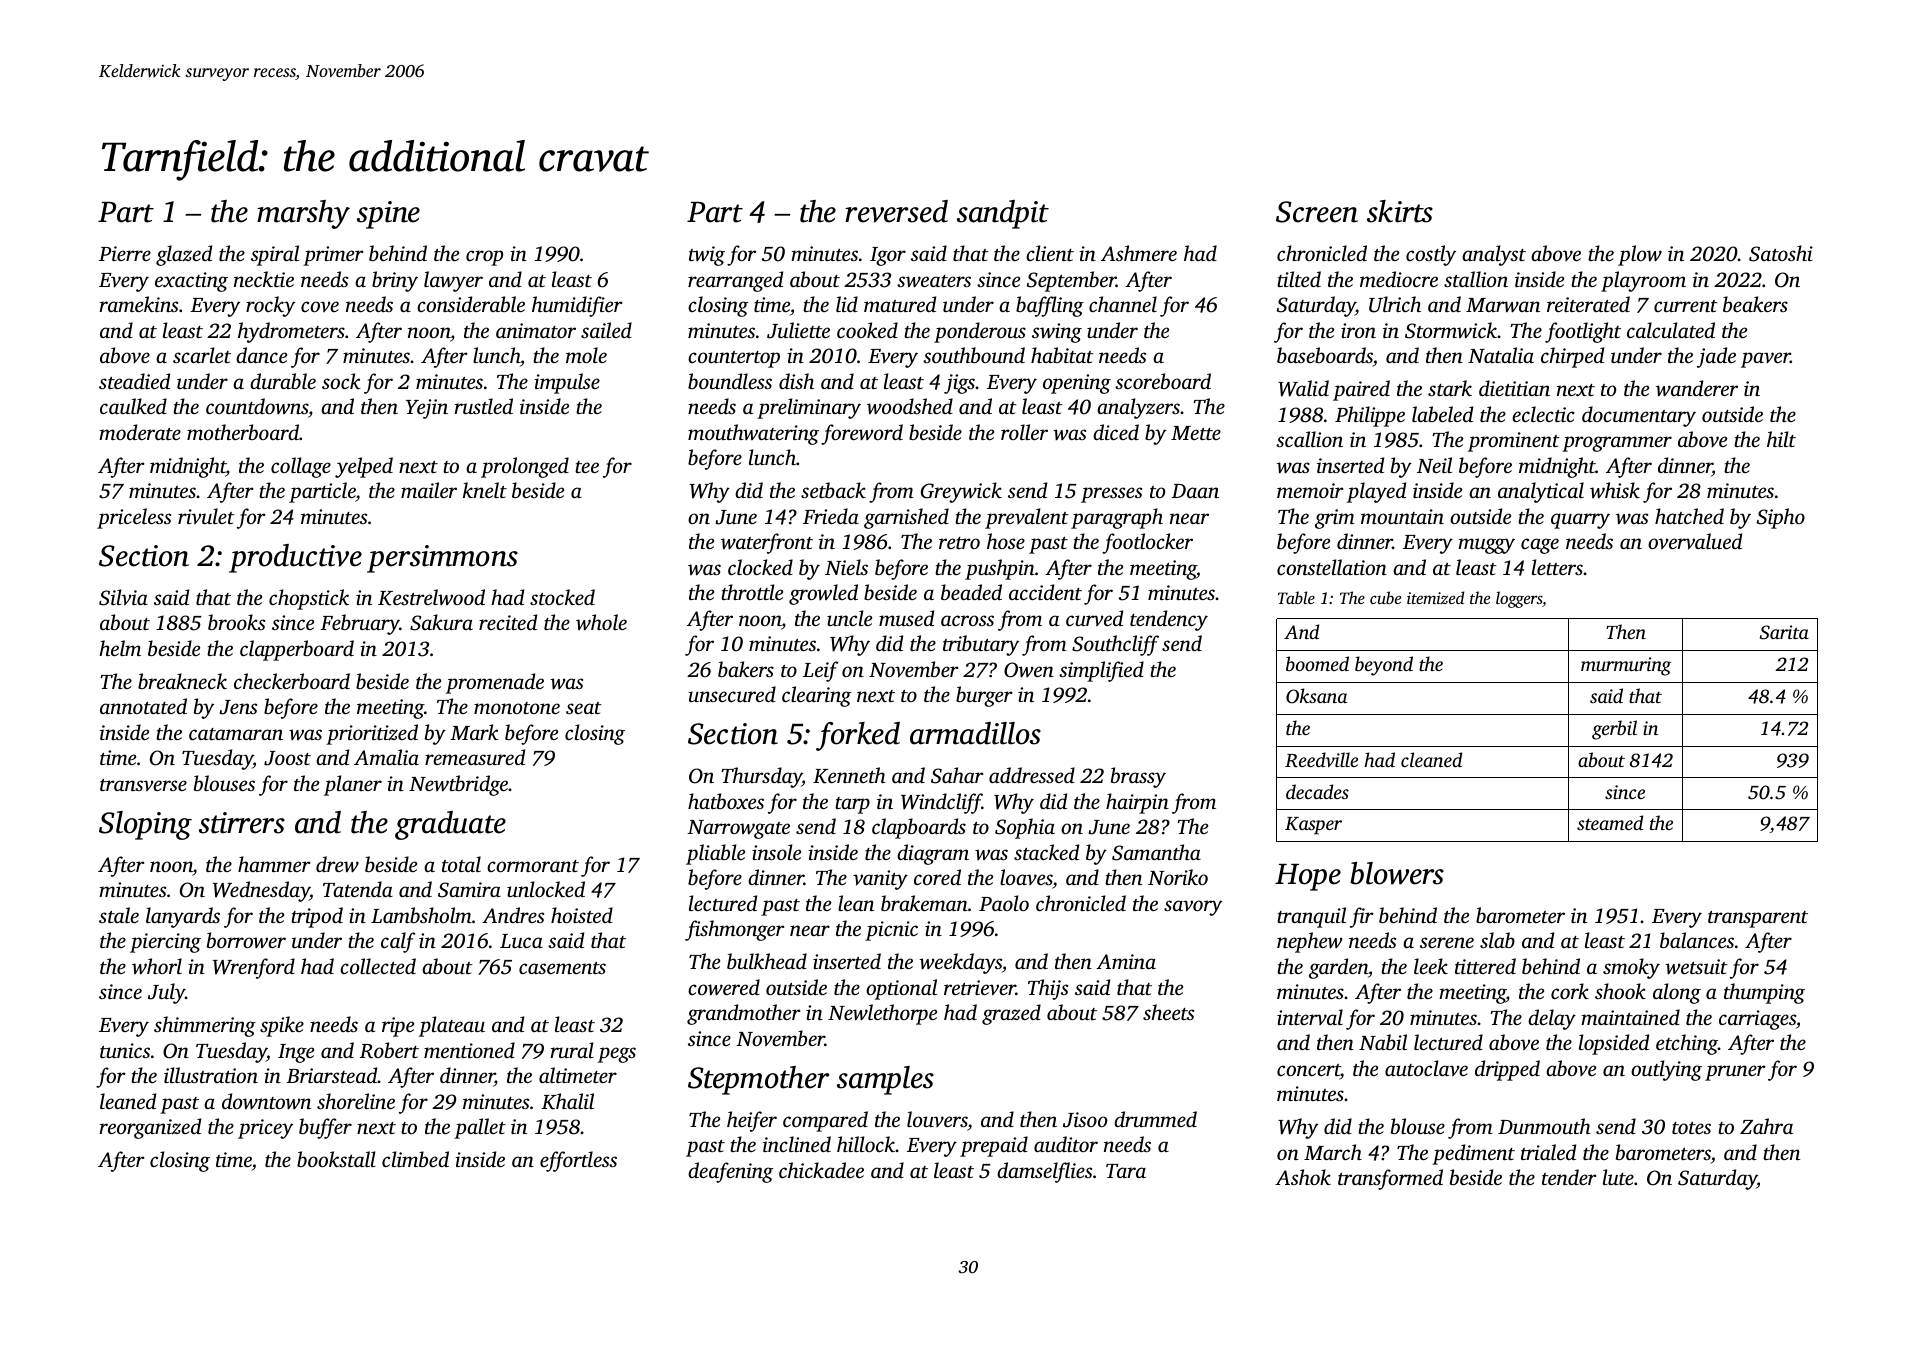 The width and height of the page is (1917, 1356). What do you see at coordinates (1626, 666) in the page?
I see `murmuring` at bounding box center [1626, 666].
